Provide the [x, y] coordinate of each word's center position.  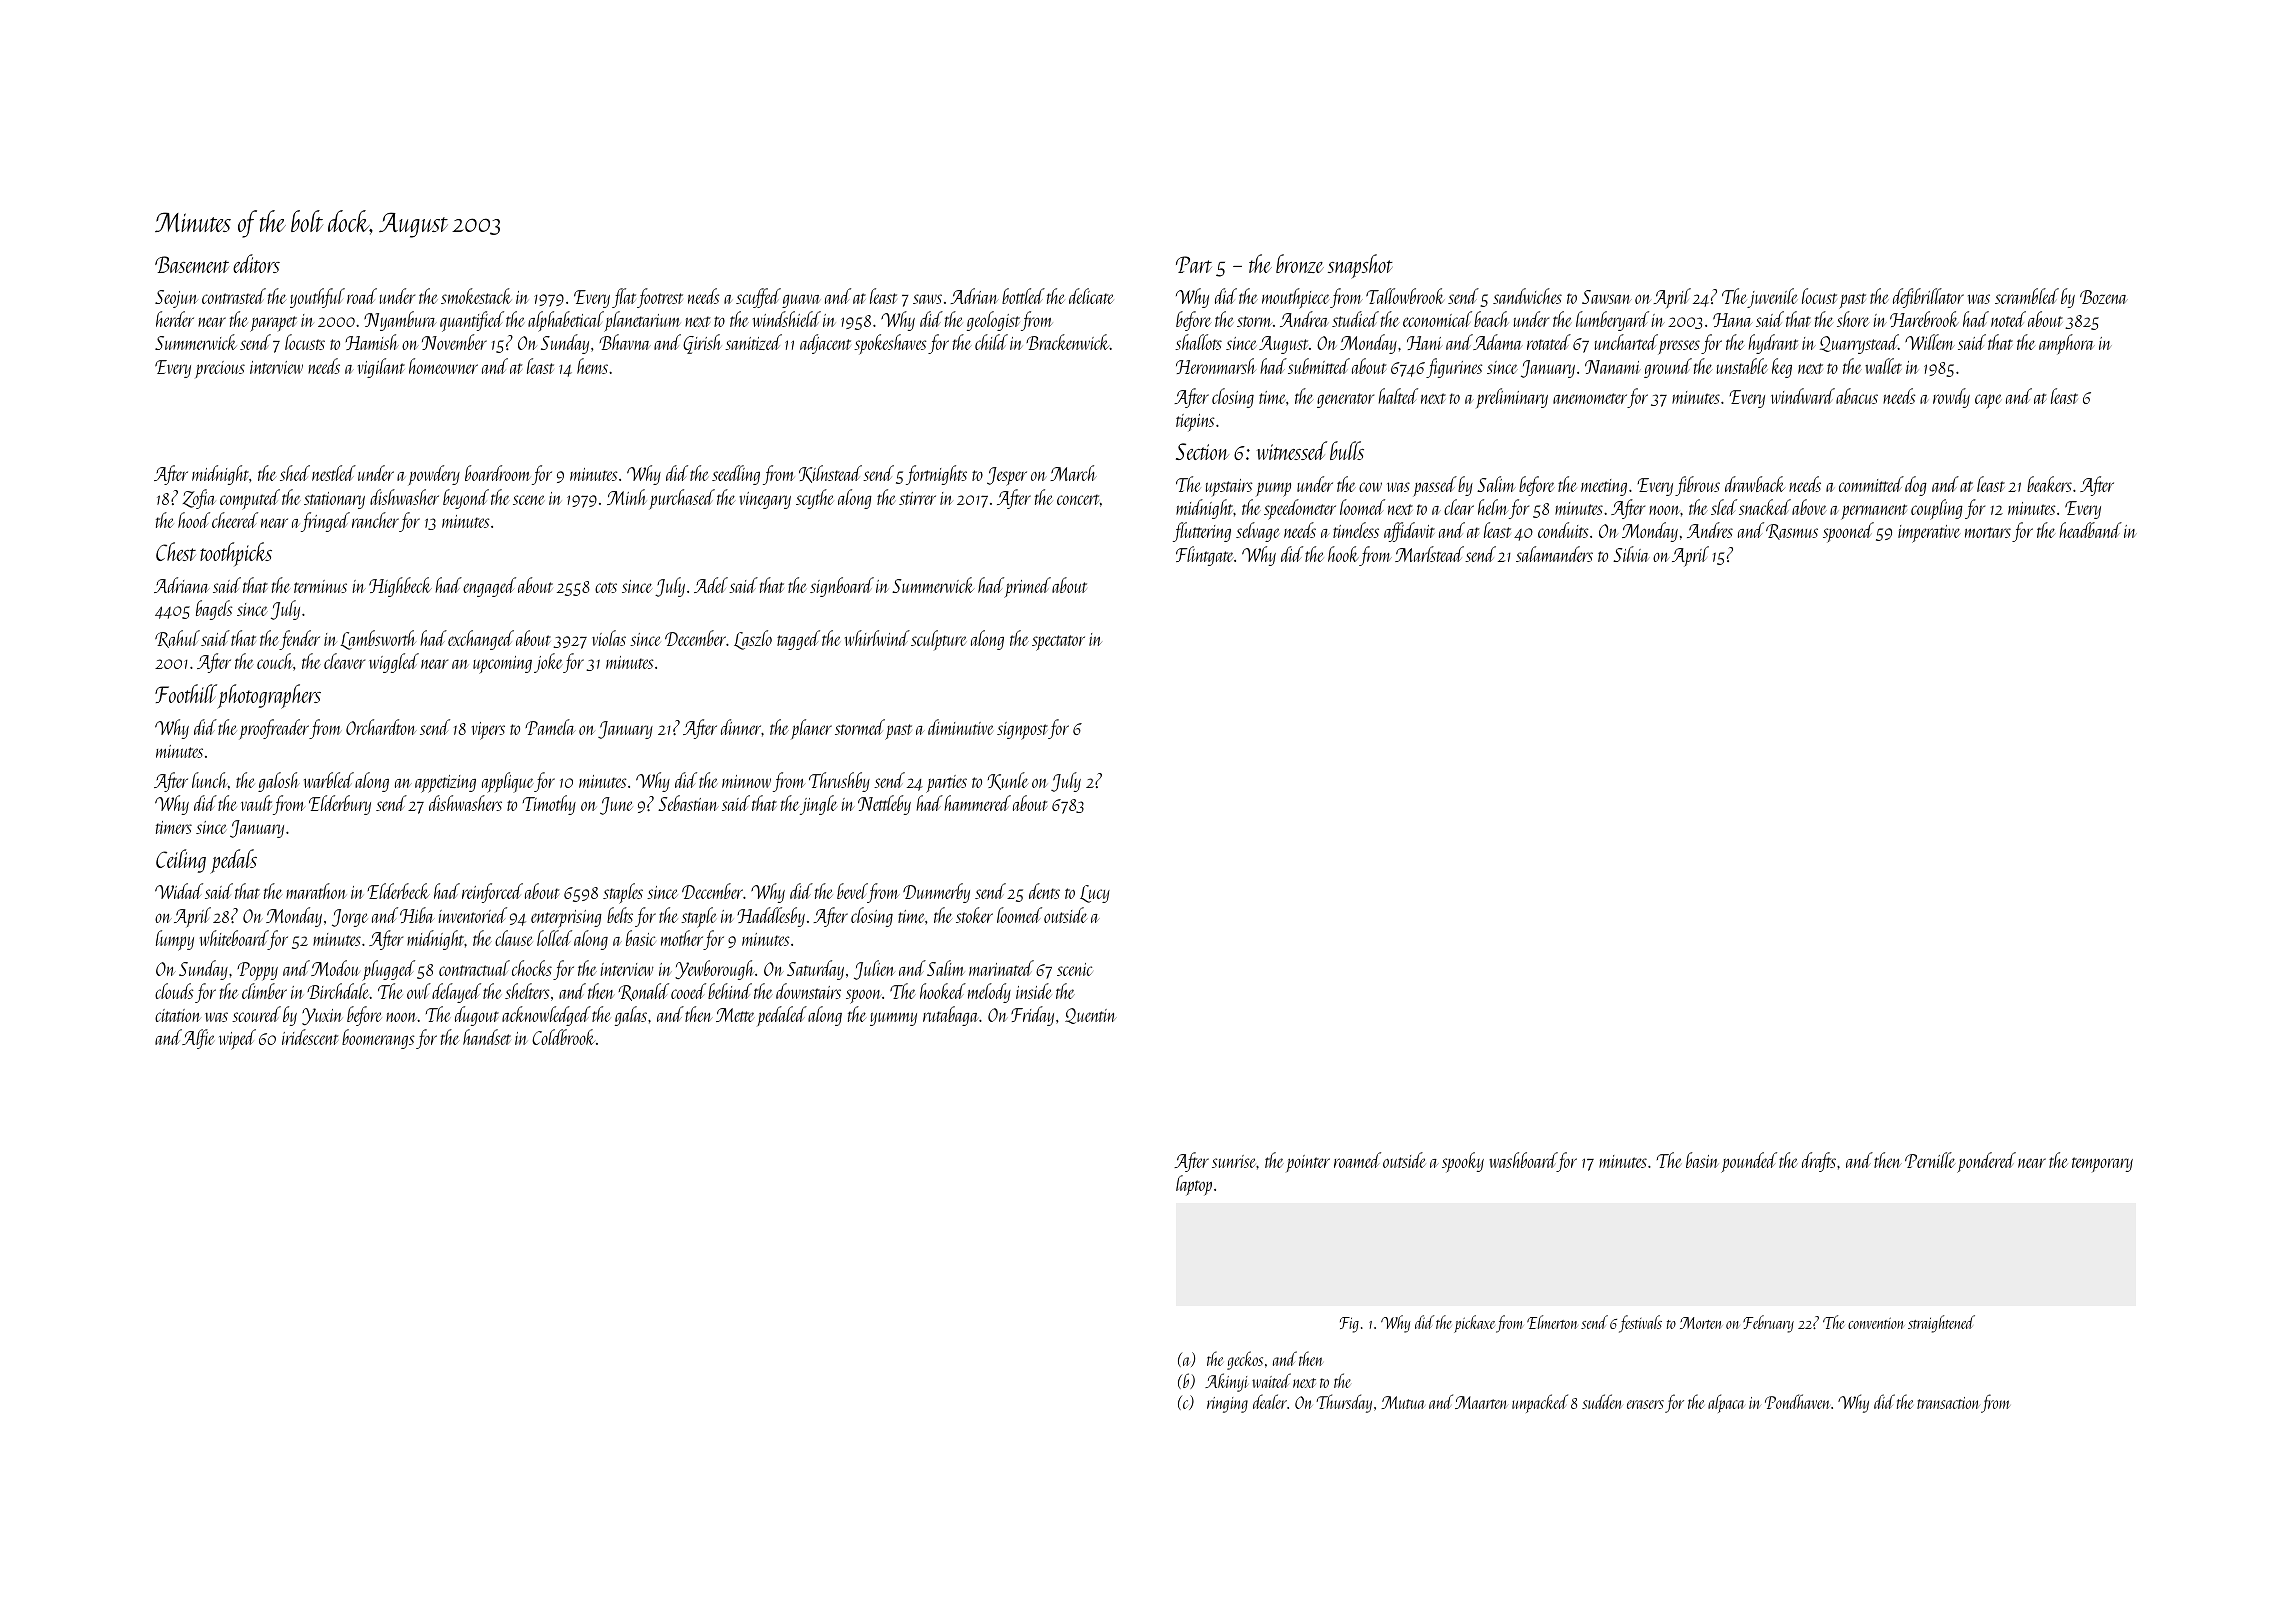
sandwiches [1527, 296]
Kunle [1008, 781]
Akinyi [1226, 1382]
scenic [1074, 969]
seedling [736, 475]
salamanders [1554, 554]
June [616, 806]
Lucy [1095, 894]
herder [175, 319]
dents [1044, 891]
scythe [815, 499]
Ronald [643, 992]
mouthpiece [1296, 298]
